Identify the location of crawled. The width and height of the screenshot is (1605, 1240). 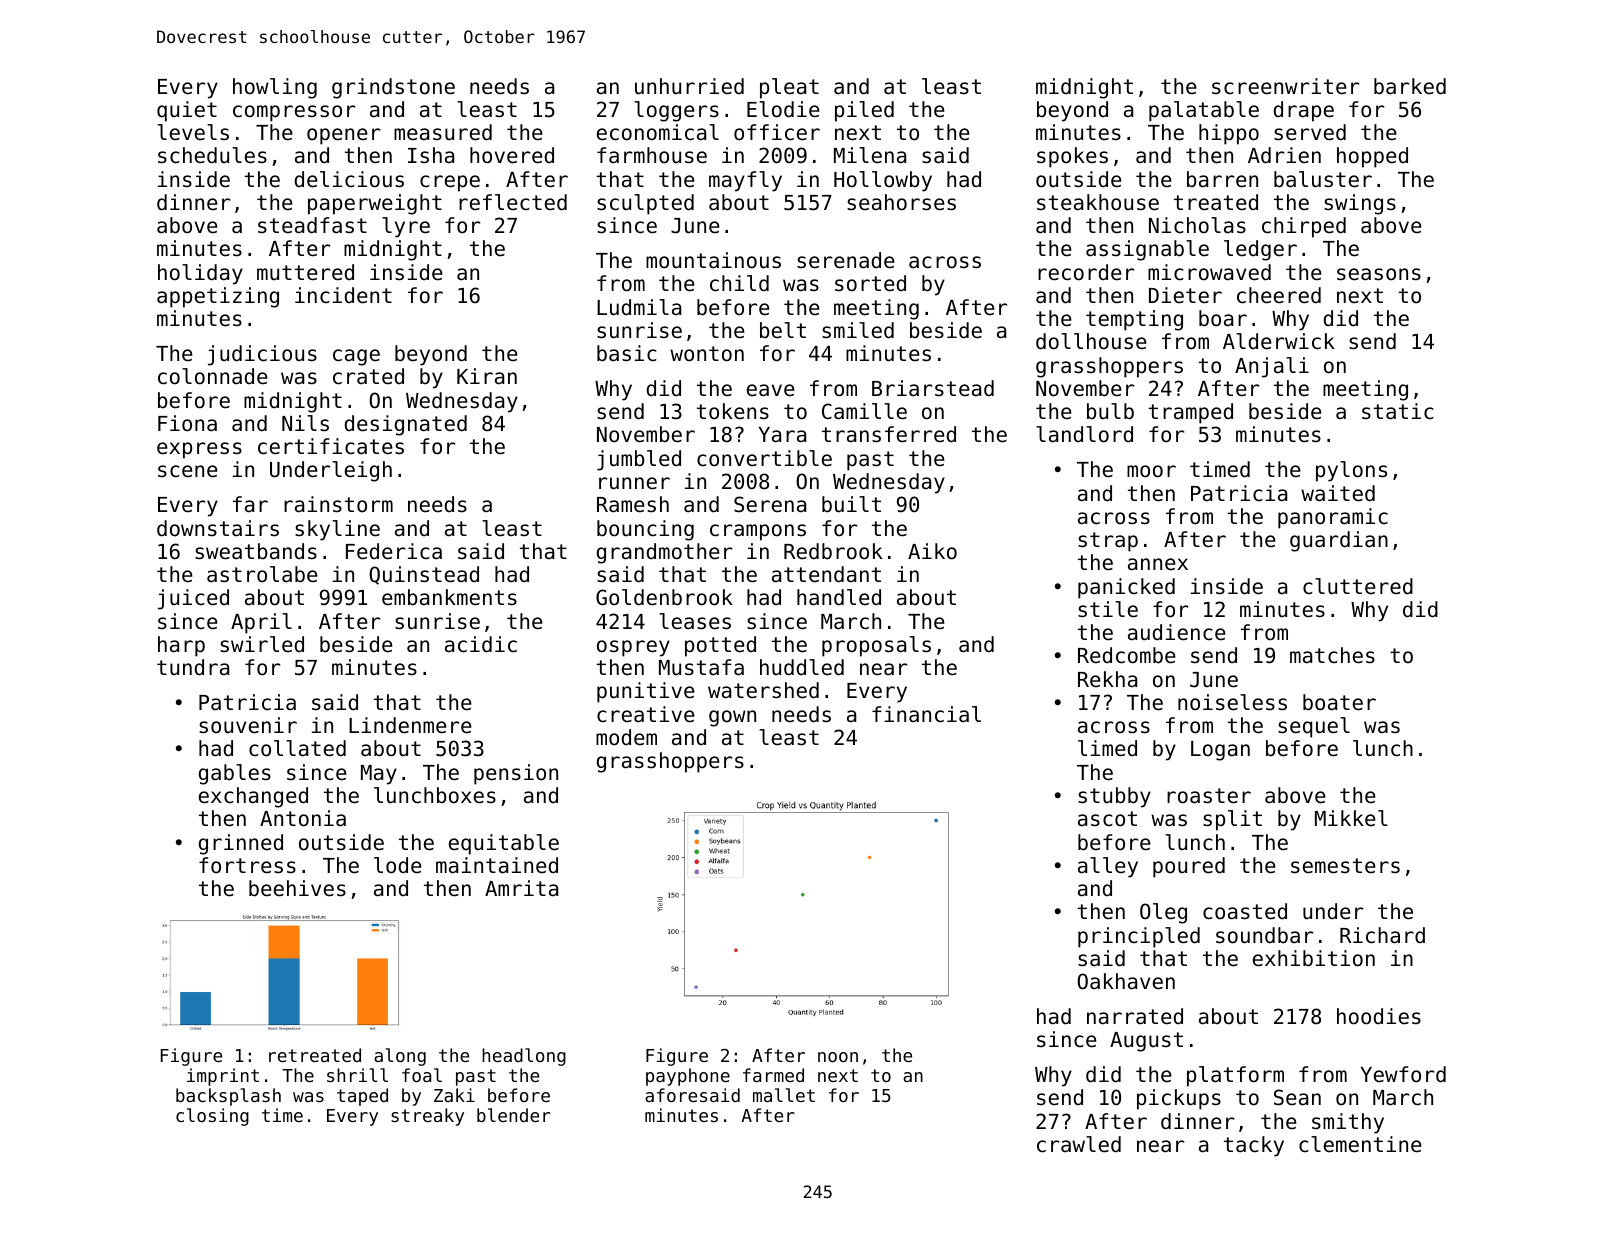
(1079, 1144).
